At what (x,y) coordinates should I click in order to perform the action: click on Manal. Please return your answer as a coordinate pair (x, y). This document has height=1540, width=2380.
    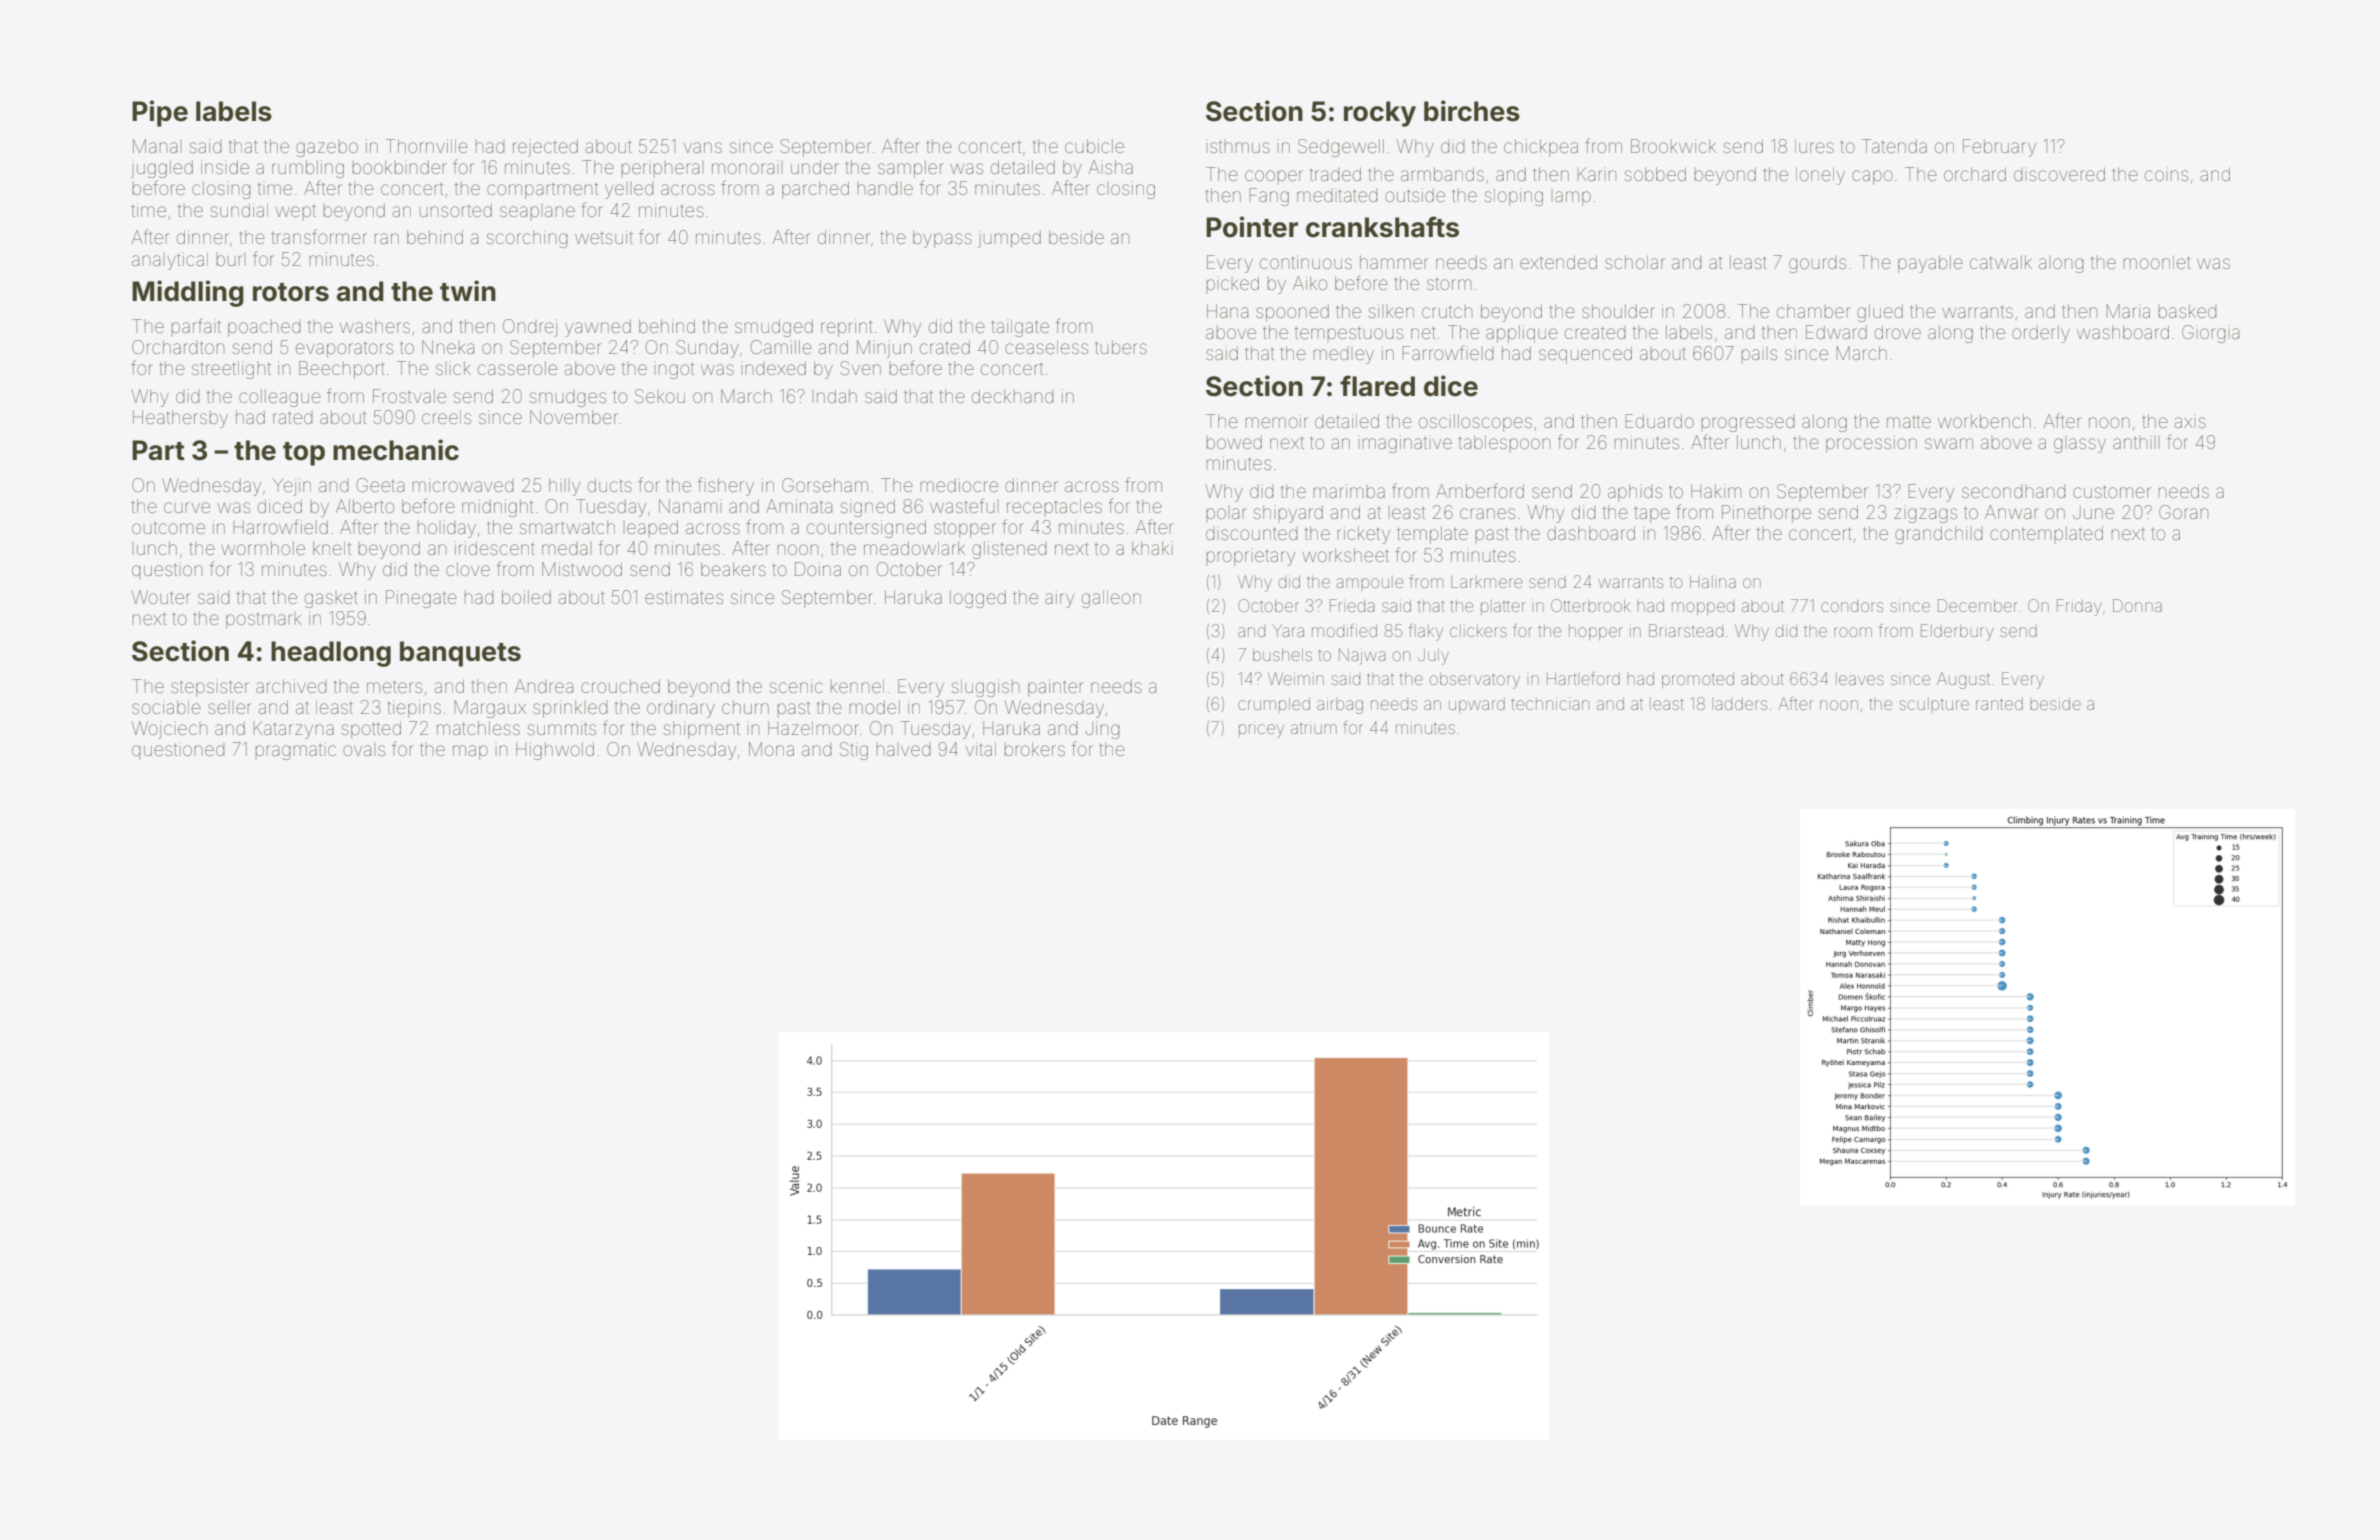
    Looking at the image, I should click on (157, 146).
